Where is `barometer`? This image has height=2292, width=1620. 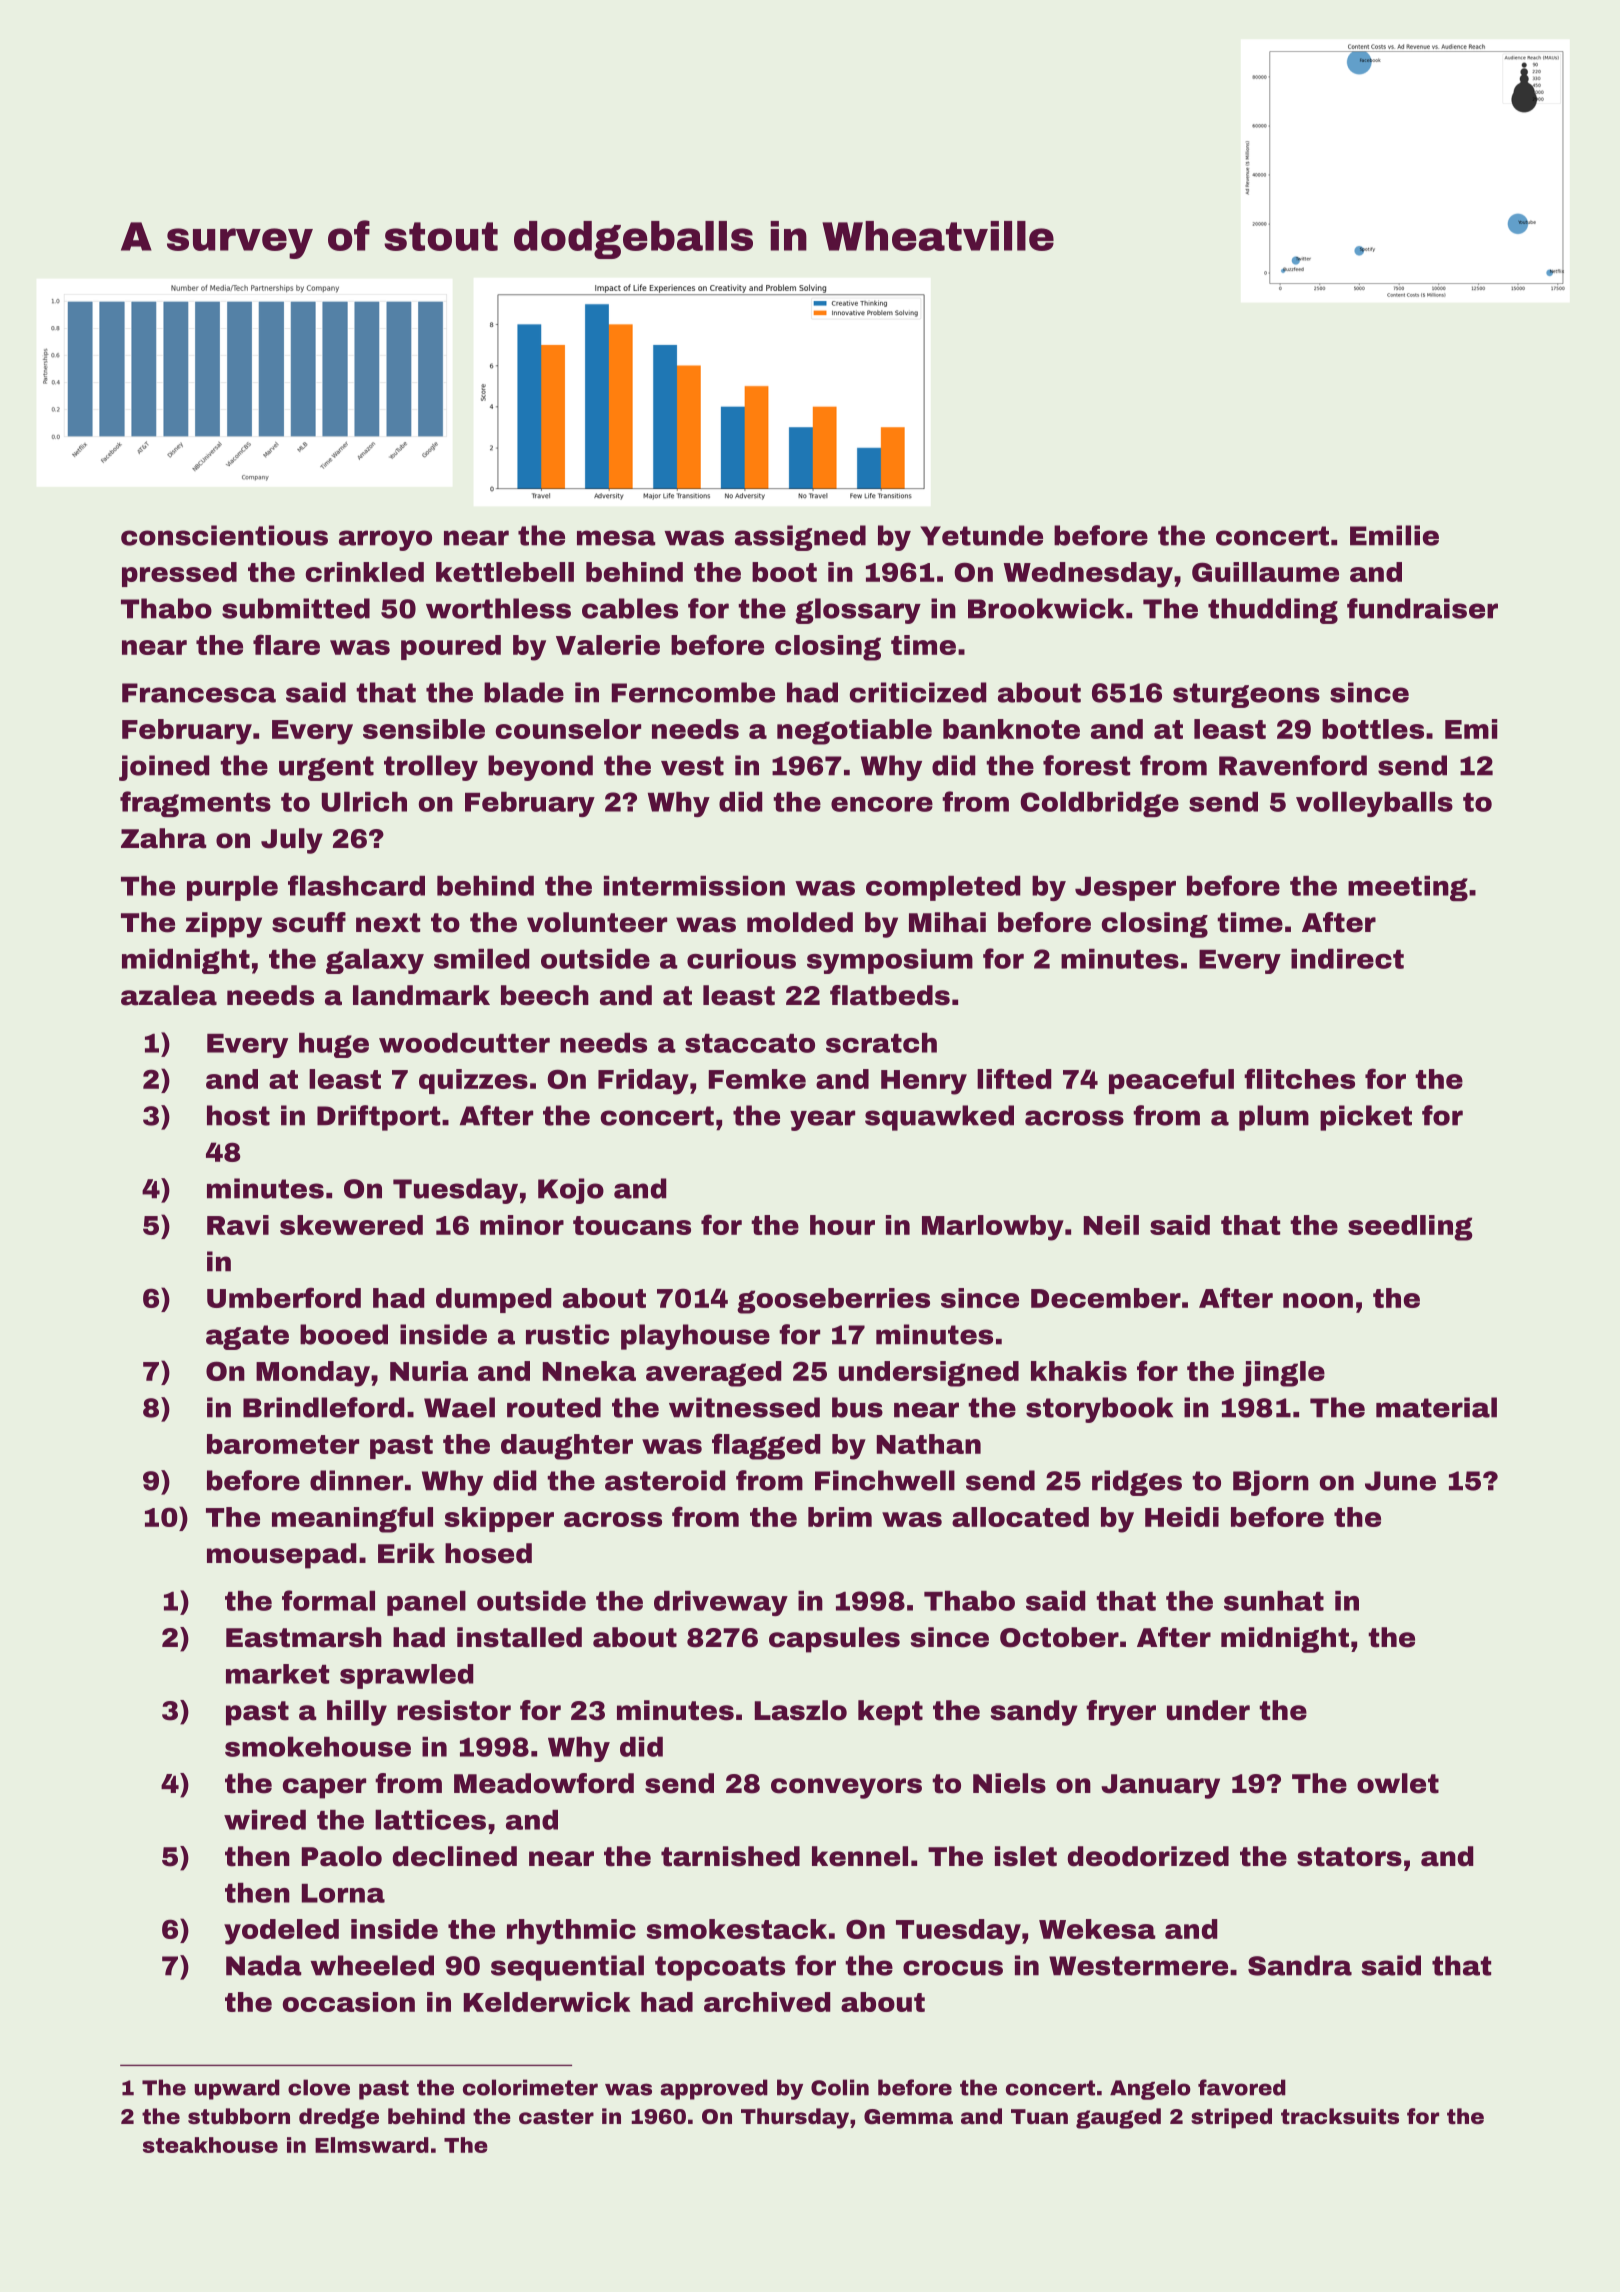 barometer is located at coordinates (283, 1444).
